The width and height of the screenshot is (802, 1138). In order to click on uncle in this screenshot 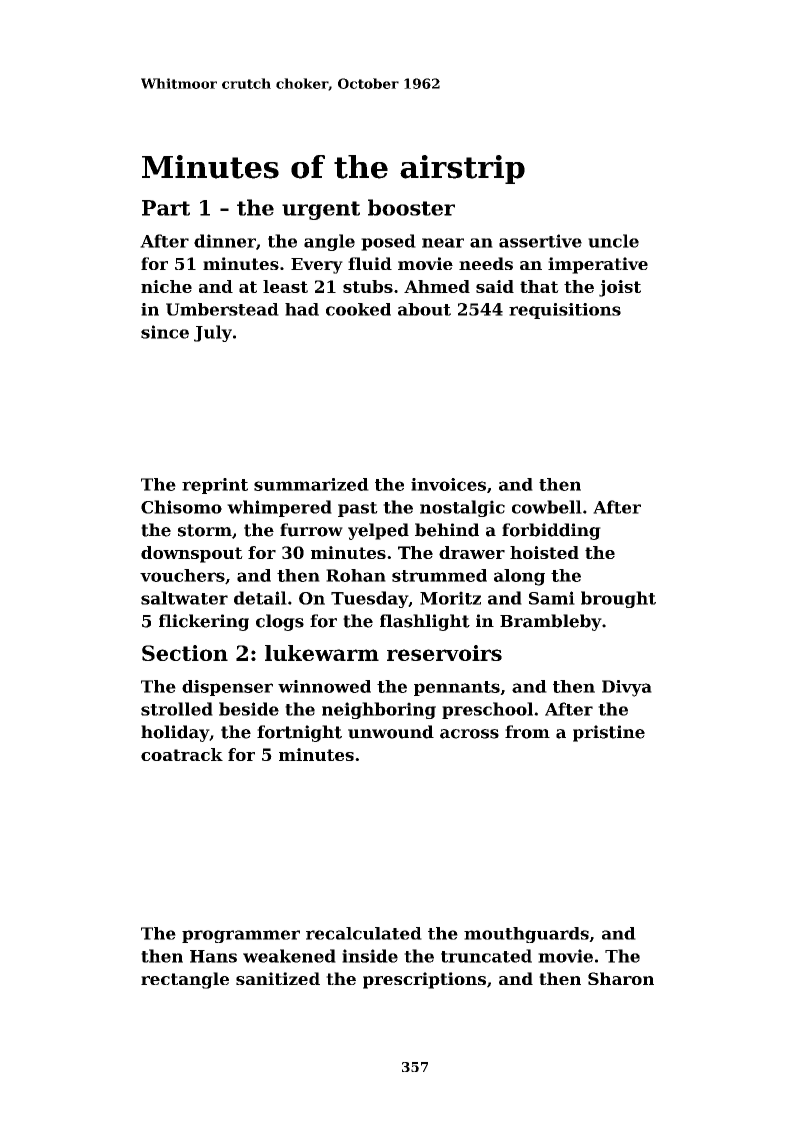, I will do `click(613, 241)`.
